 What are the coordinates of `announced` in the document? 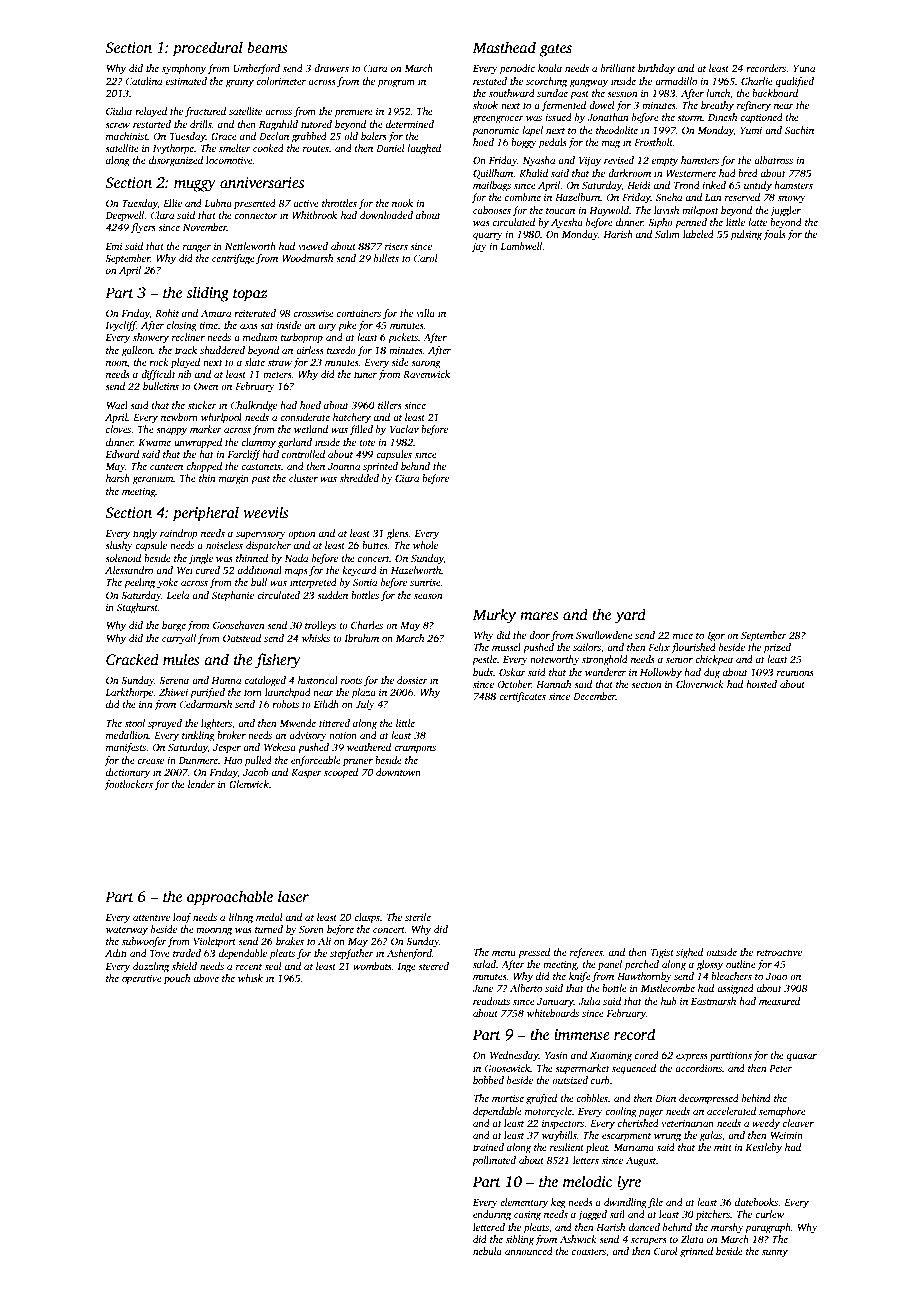 It's located at (529, 1251).
